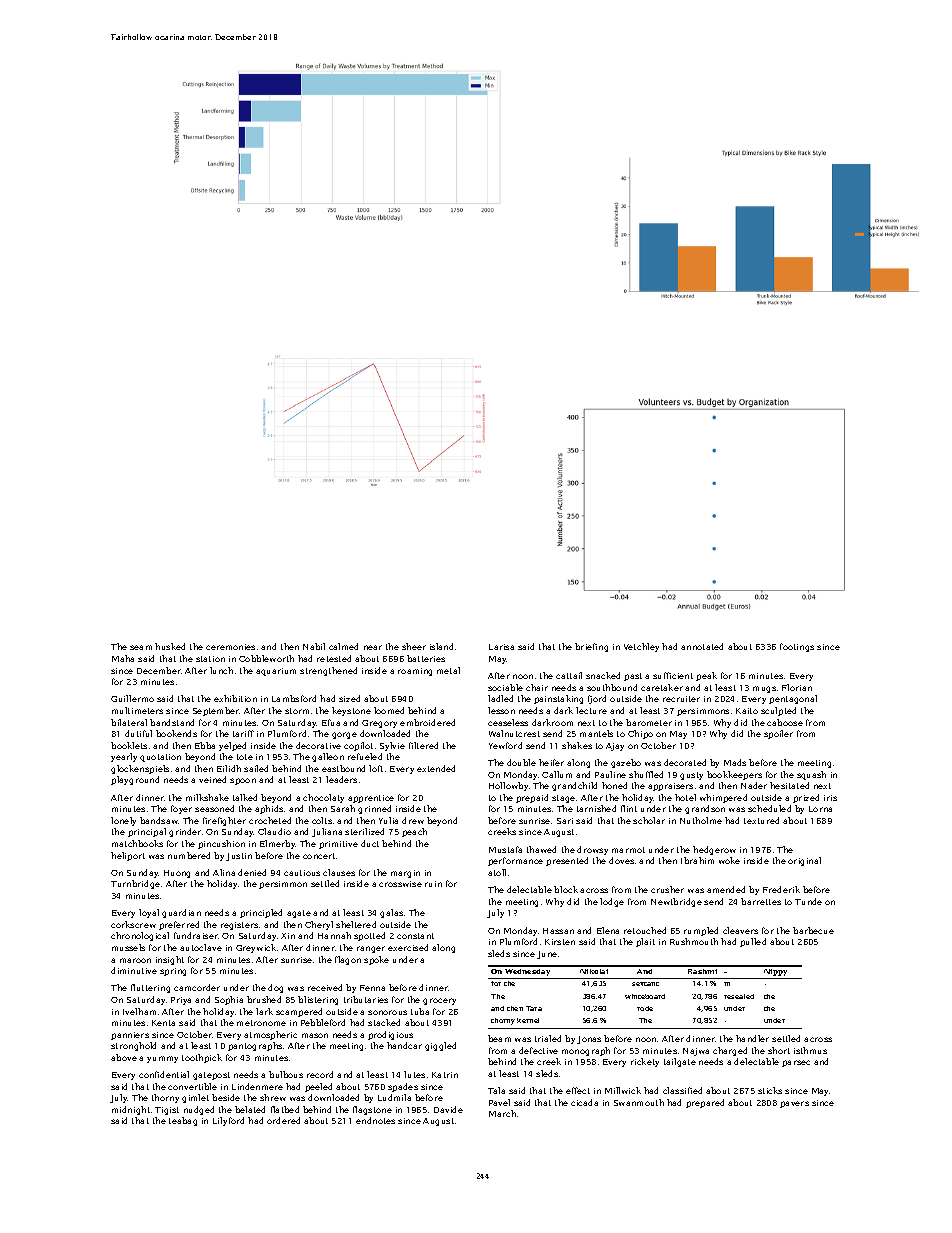 This screenshot has height=1233, width=952. What do you see at coordinates (129, 722) in the screenshot?
I see `bilateral` at bounding box center [129, 722].
